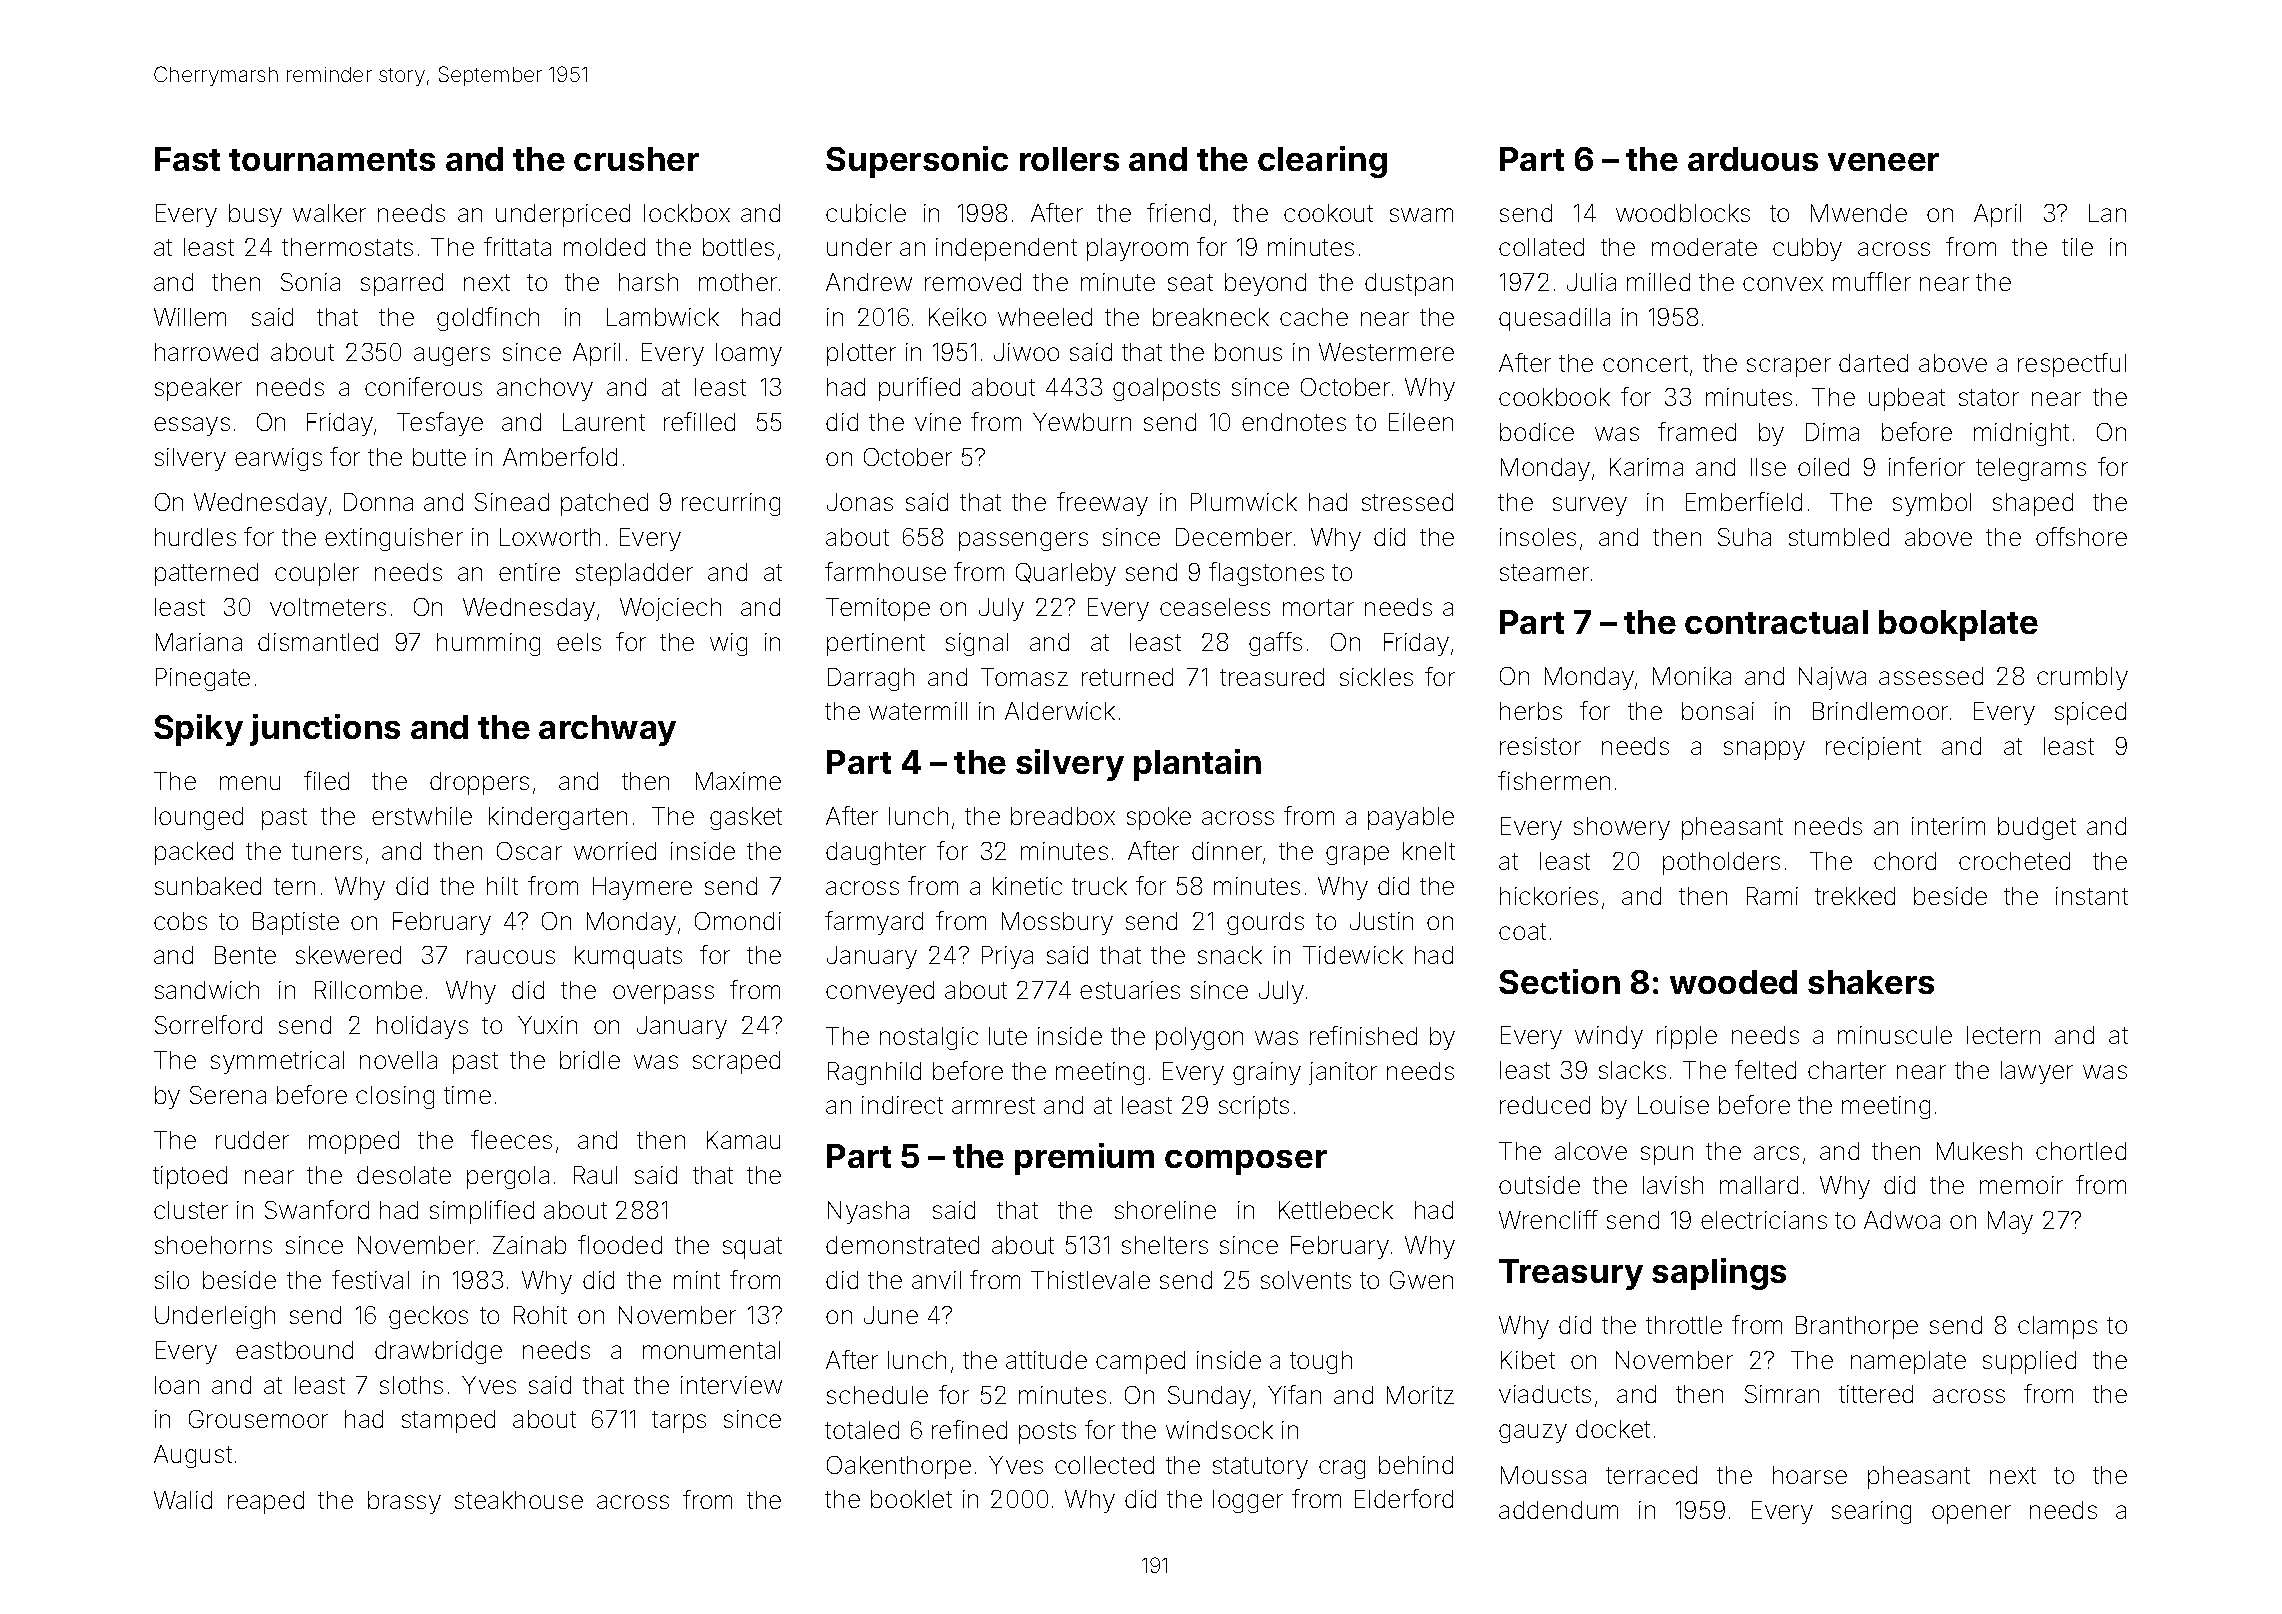 The width and height of the image is (2282, 1614). What do you see at coordinates (519, 1500) in the image?
I see `steakhouse` at bounding box center [519, 1500].
